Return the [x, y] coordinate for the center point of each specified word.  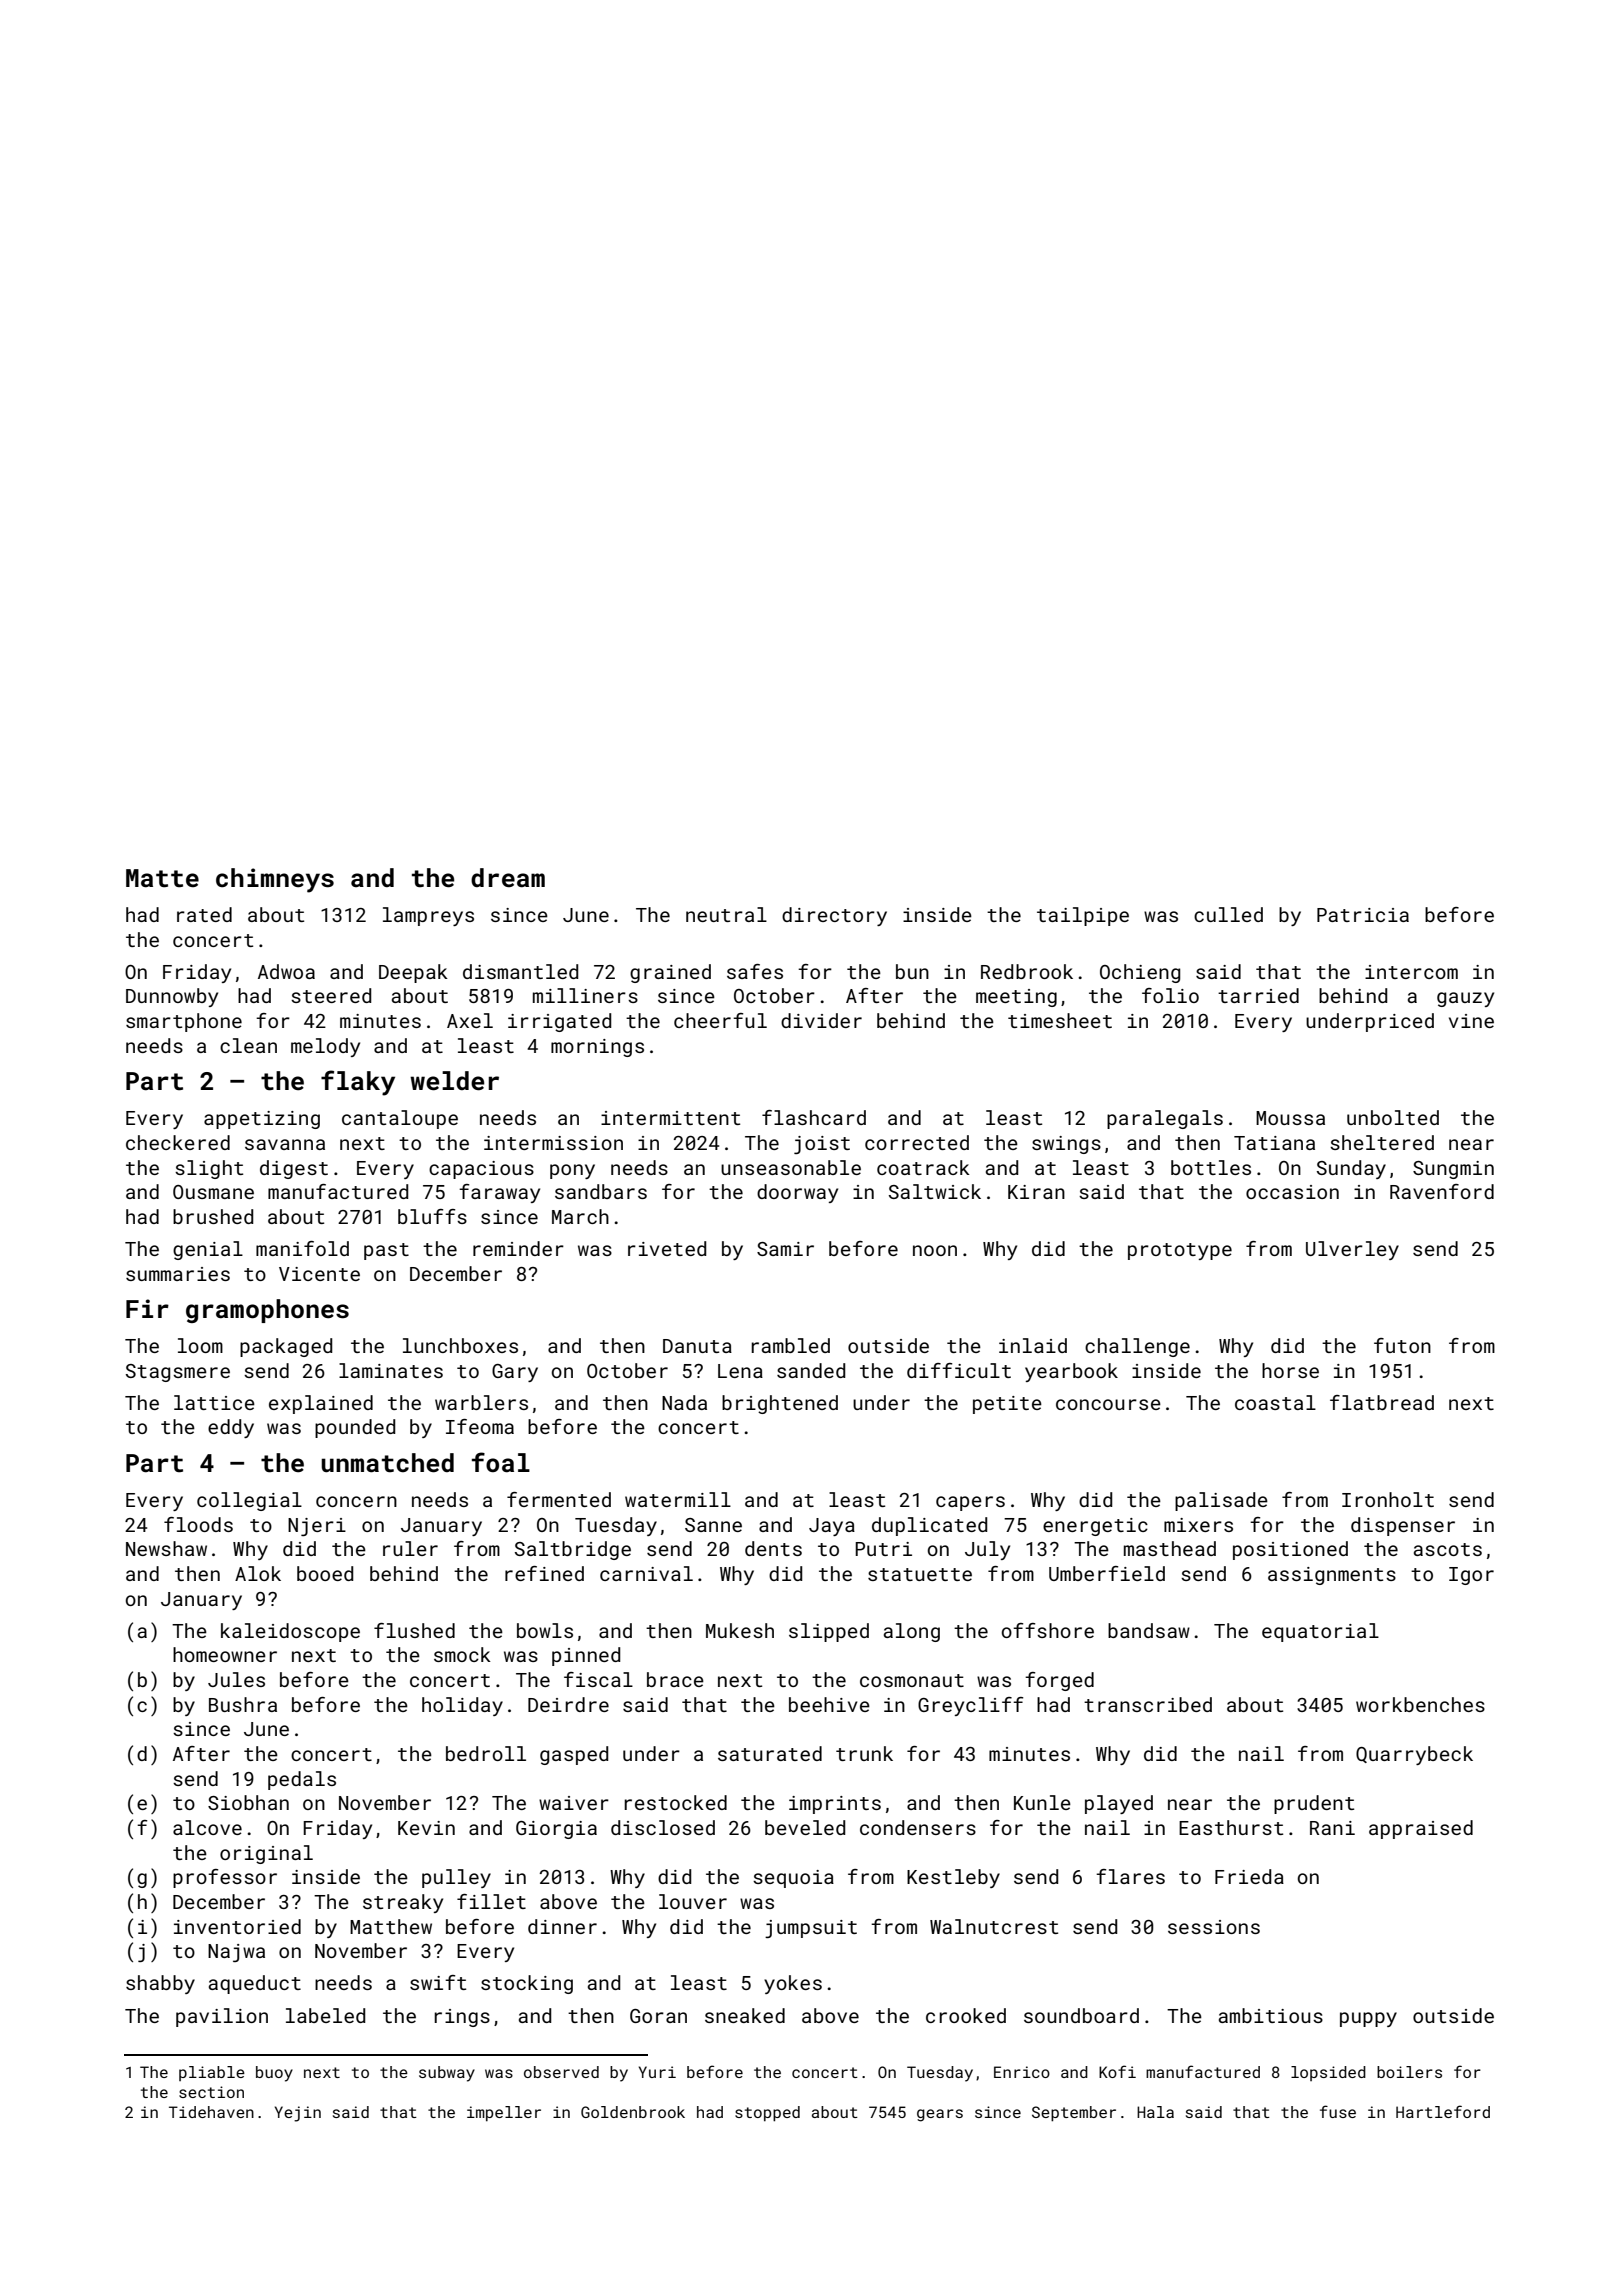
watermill [678, 1499]
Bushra [243, 1704]
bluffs [432, 1216]
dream [508, 878]
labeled [325, 2015]
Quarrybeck [1414, 1755]
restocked [675, 1802]
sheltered [1382, 1142]
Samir [785, 1249]
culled [1228, 914]
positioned [1290, 1550]
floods [198, 1524]
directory [834, 916]
